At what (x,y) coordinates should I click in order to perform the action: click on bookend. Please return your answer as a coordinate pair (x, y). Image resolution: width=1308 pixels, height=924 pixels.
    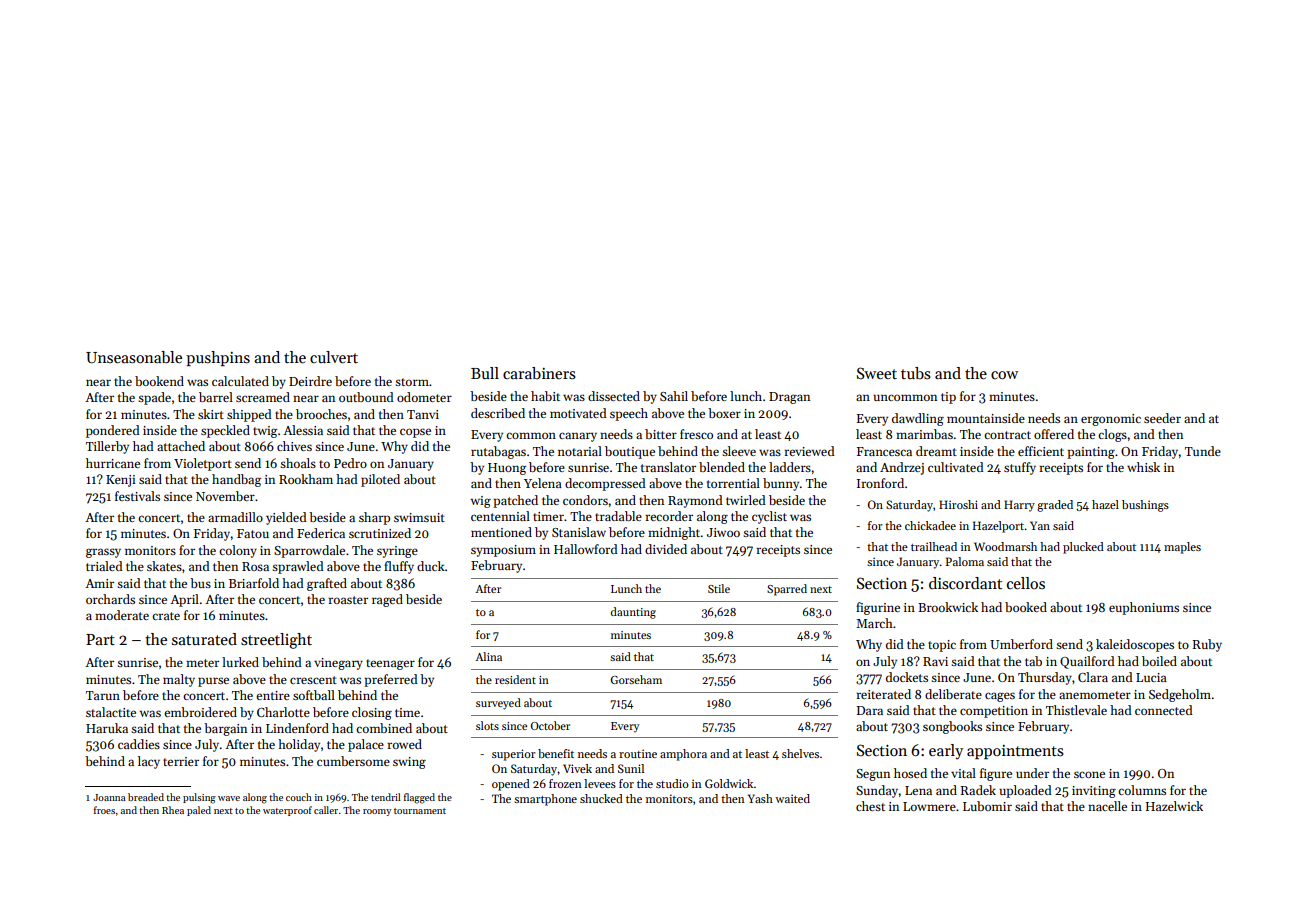
    Looking at the image, I should click on (159, 381).
